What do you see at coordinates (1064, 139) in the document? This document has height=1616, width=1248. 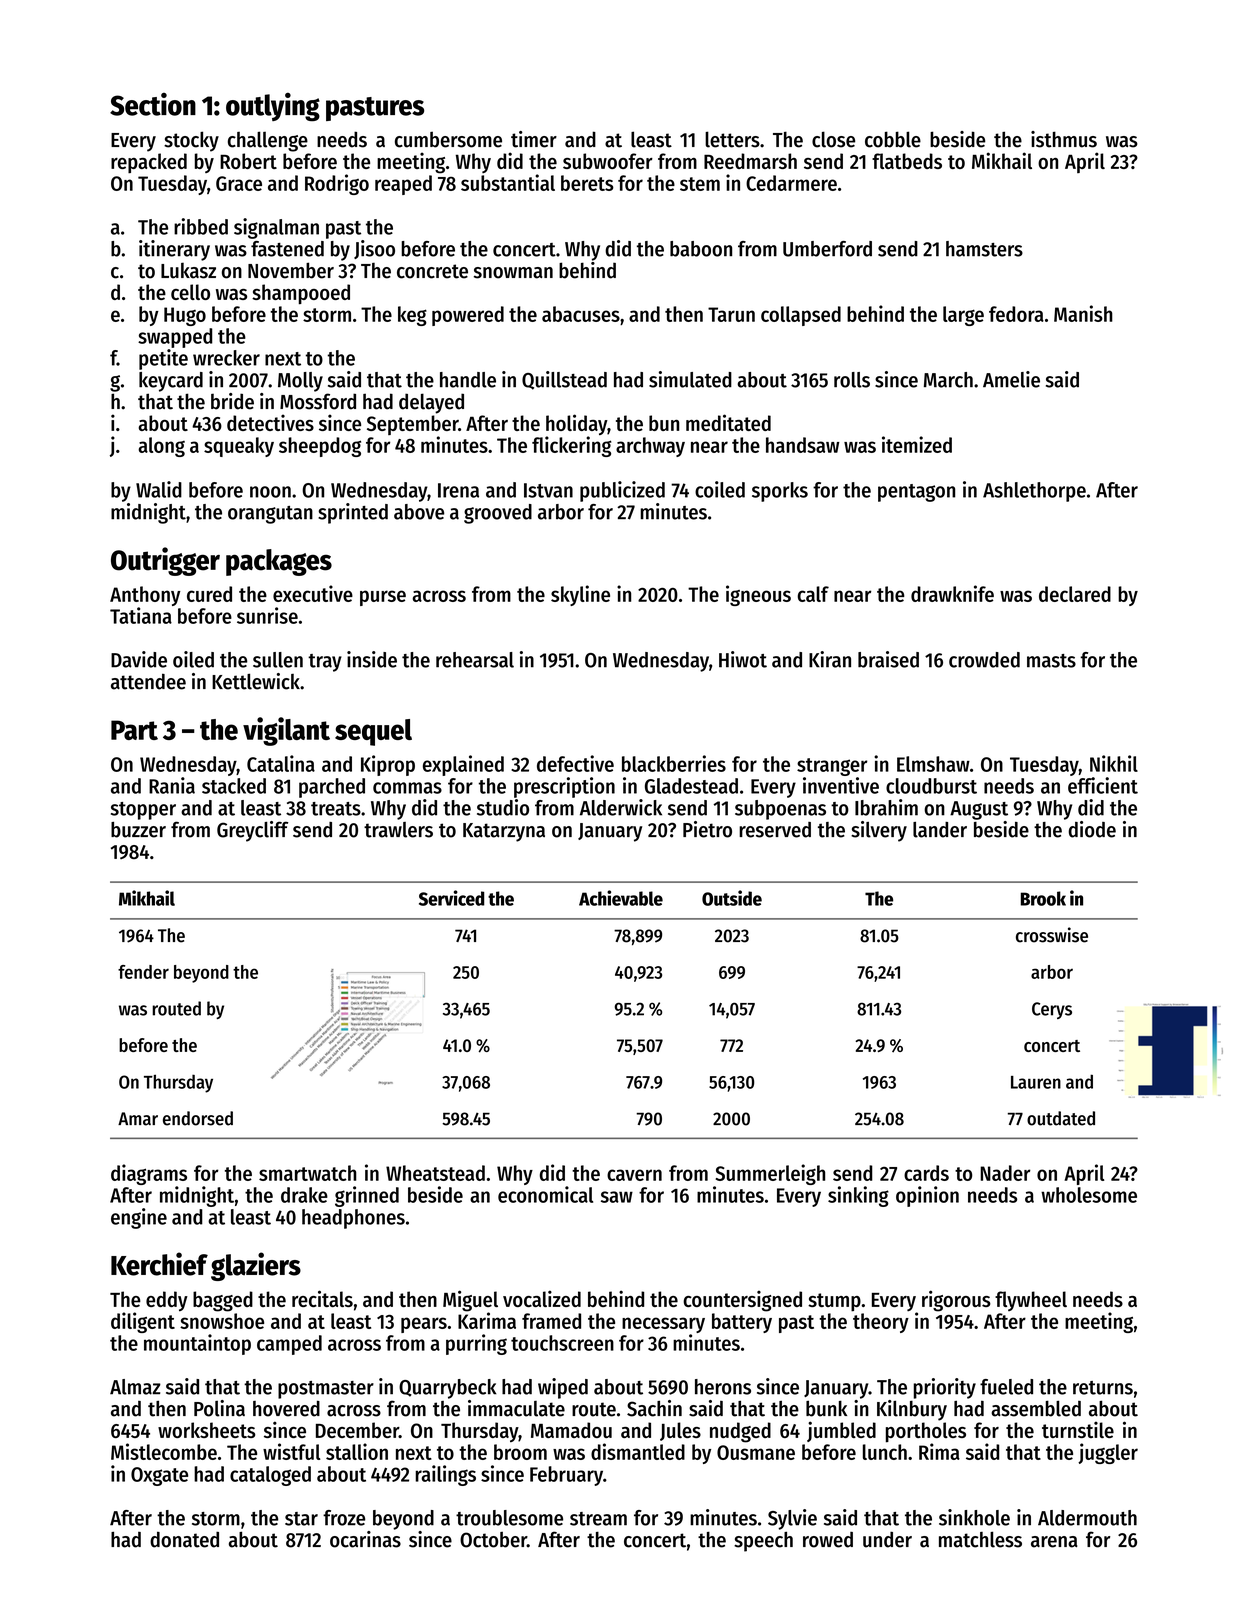 I see `isthmus` at bounding box center [1064, 139].
